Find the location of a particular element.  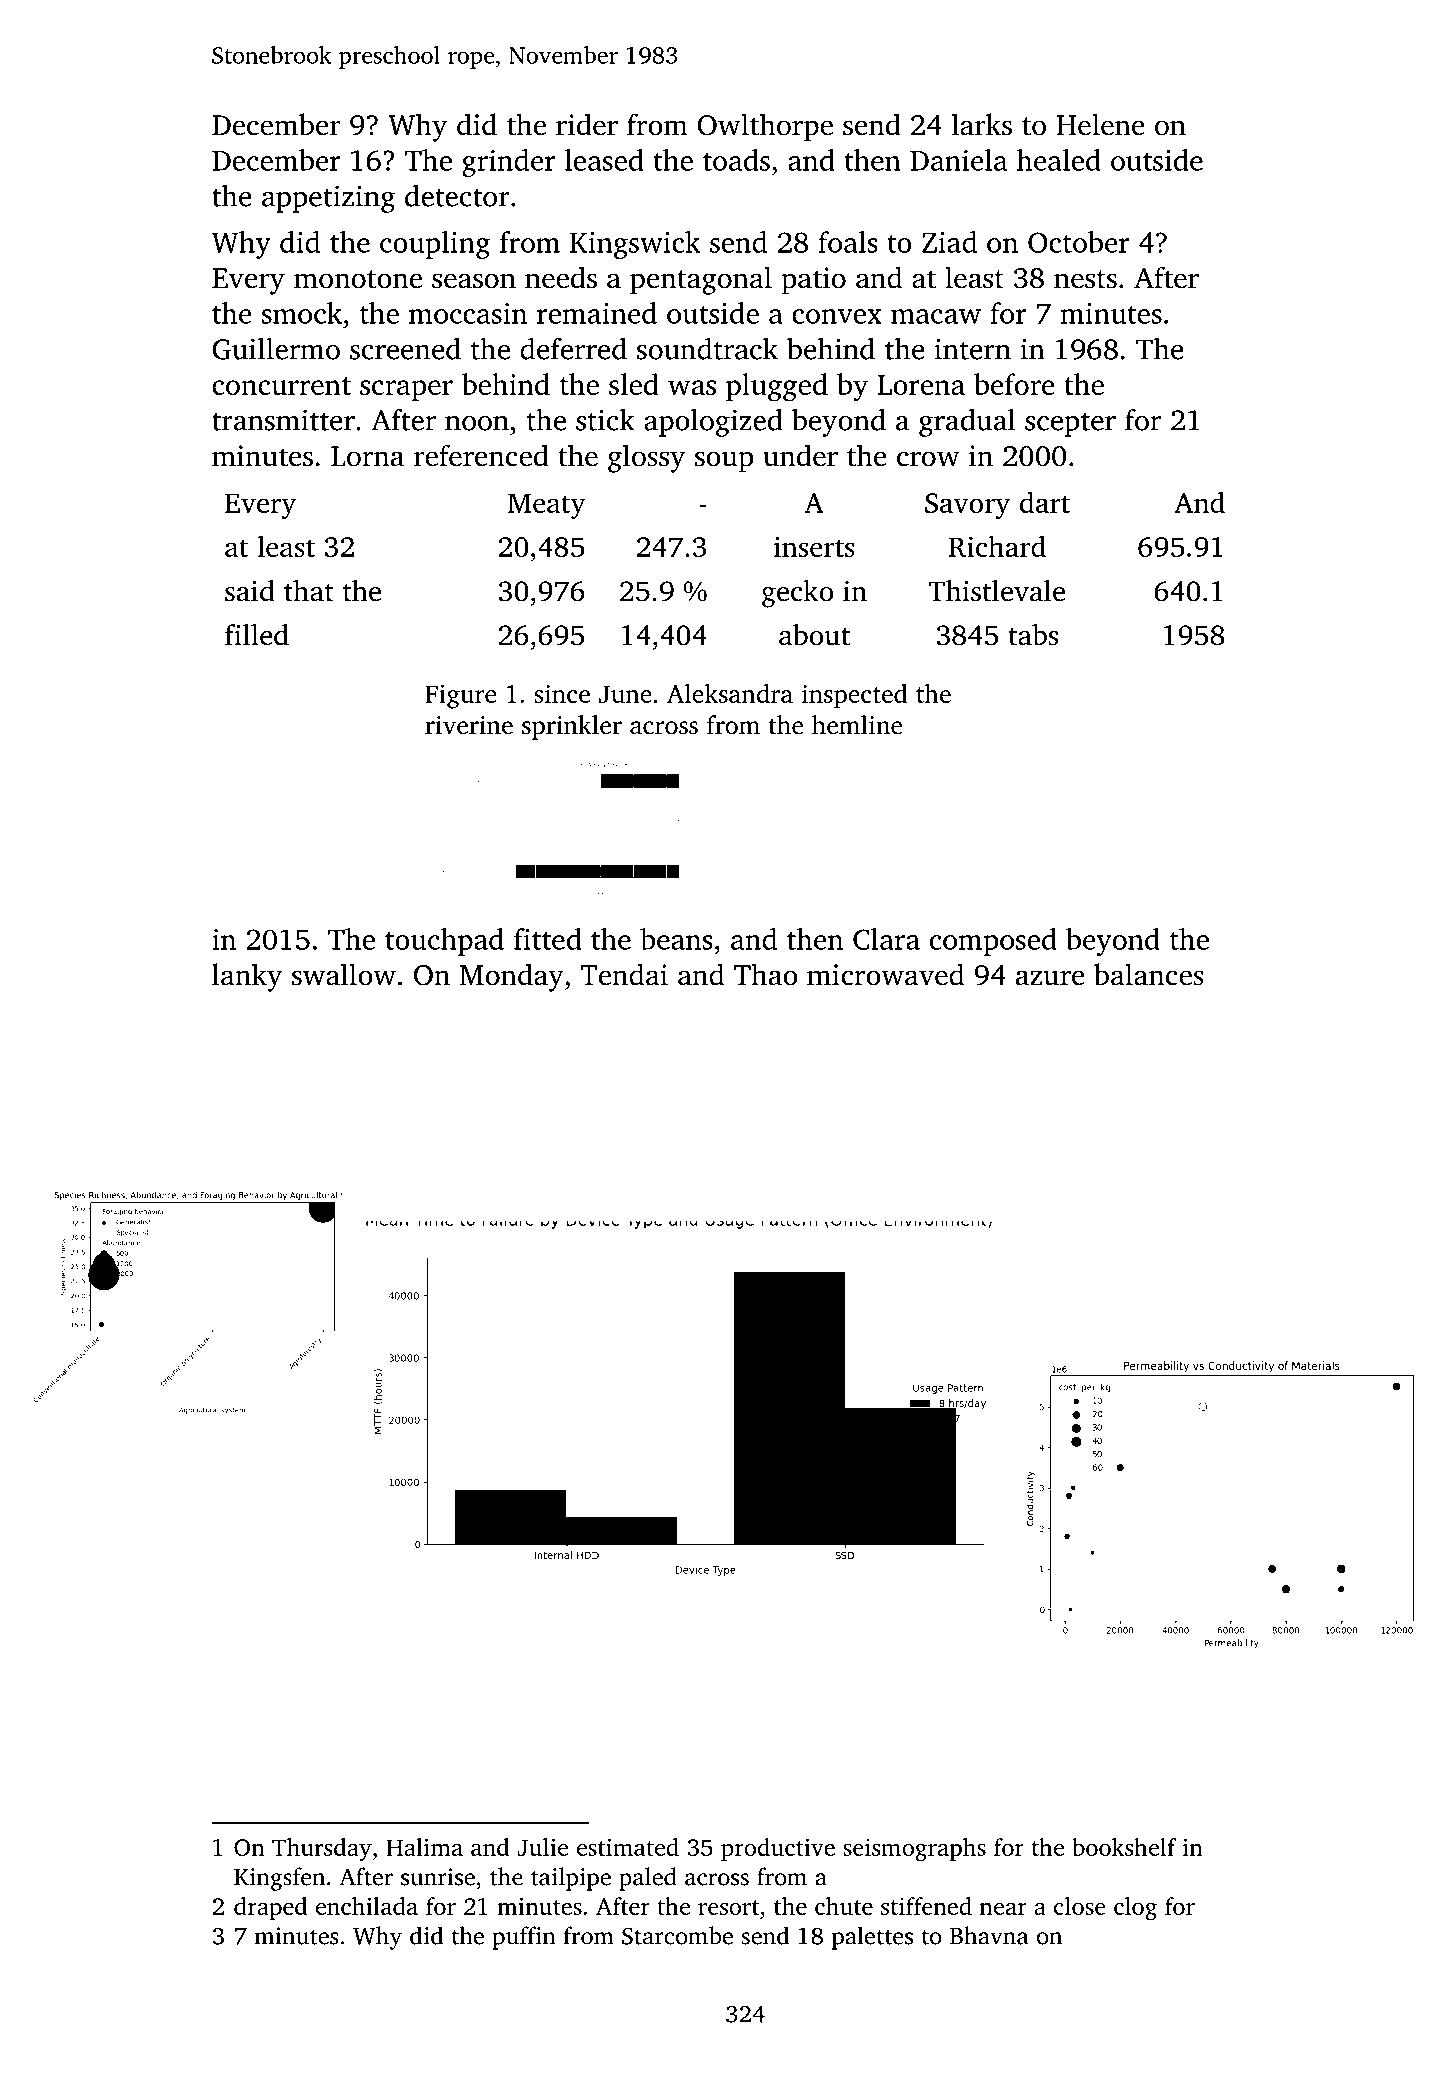

Halima is located at coordinates (424, 1847).
